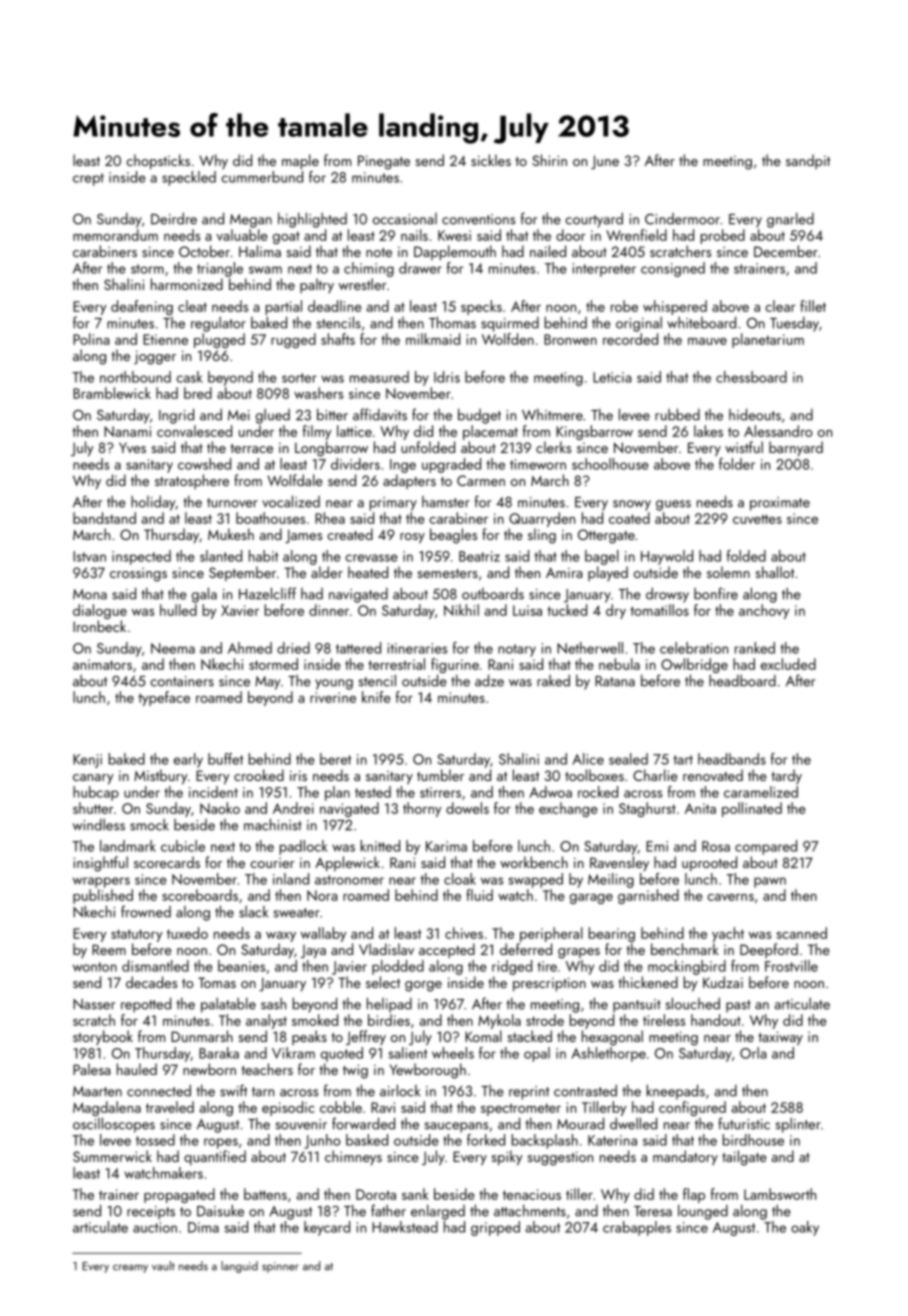  What do you see at coordinates (479, 556) in the screenshot?
I see `Beatriz` at bounding box center [479, 556].
